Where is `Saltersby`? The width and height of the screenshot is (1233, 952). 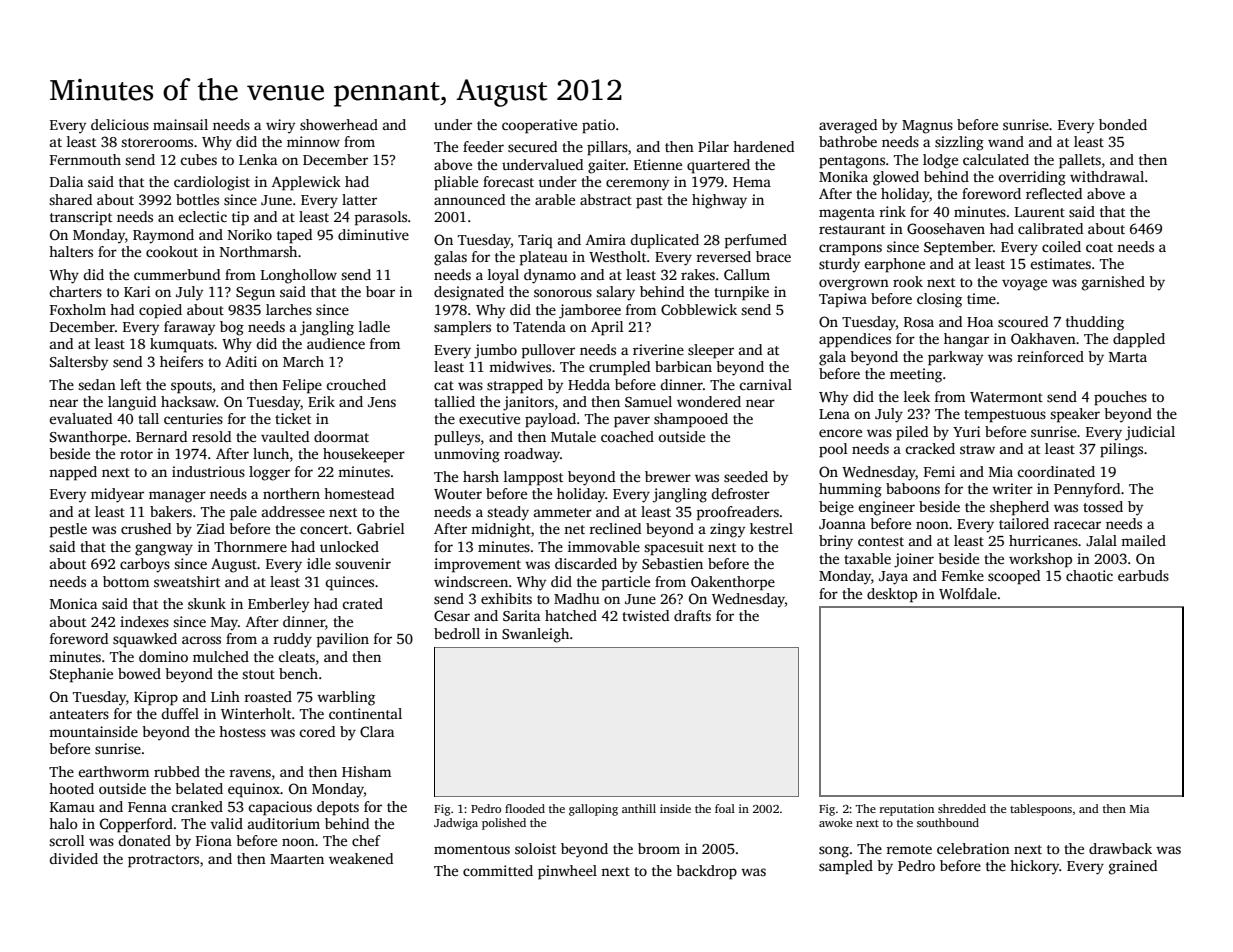
Saltersby is located at coordinates (79, 363).
